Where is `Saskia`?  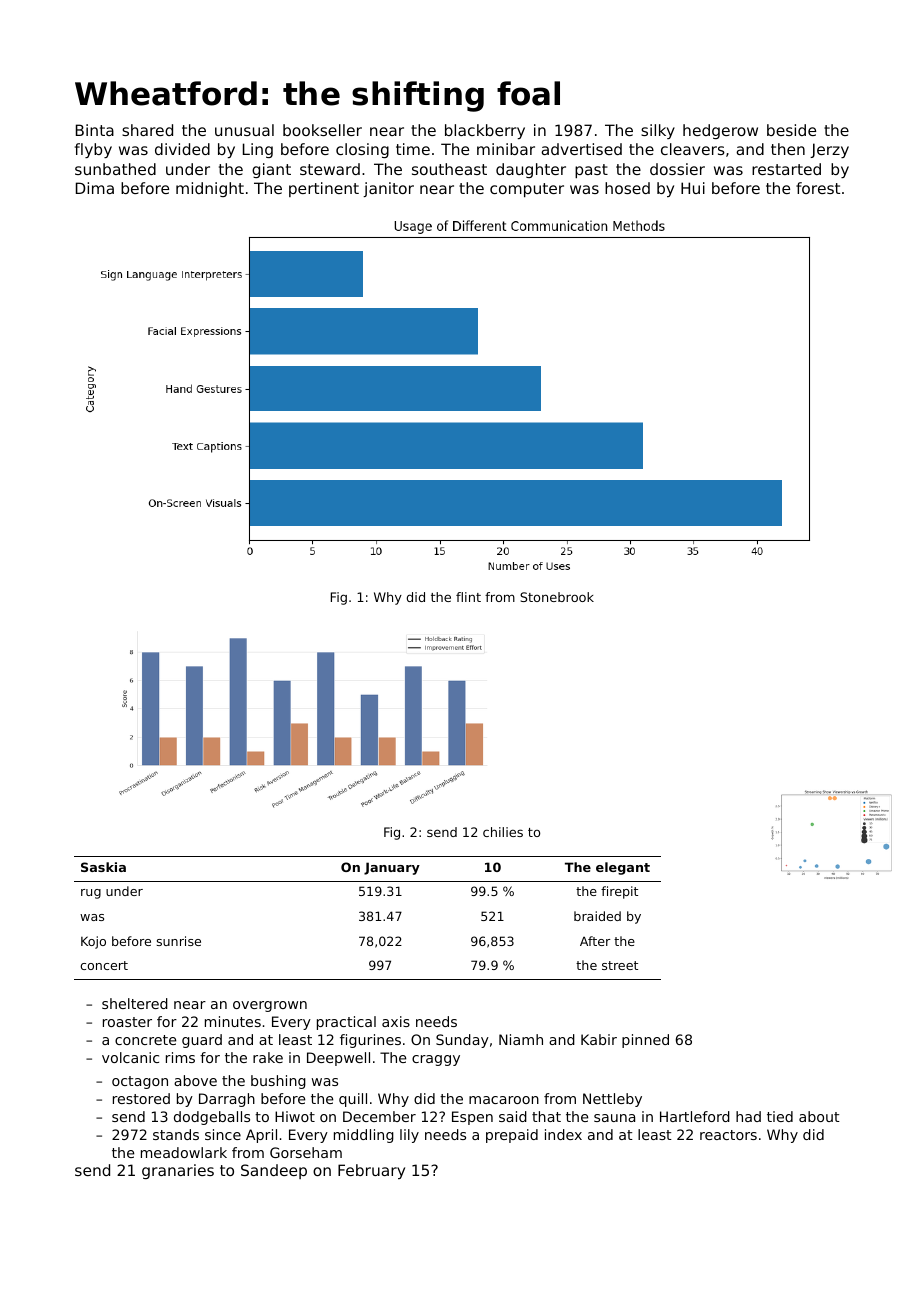 Saskia is located at coordinates (103, 867).
